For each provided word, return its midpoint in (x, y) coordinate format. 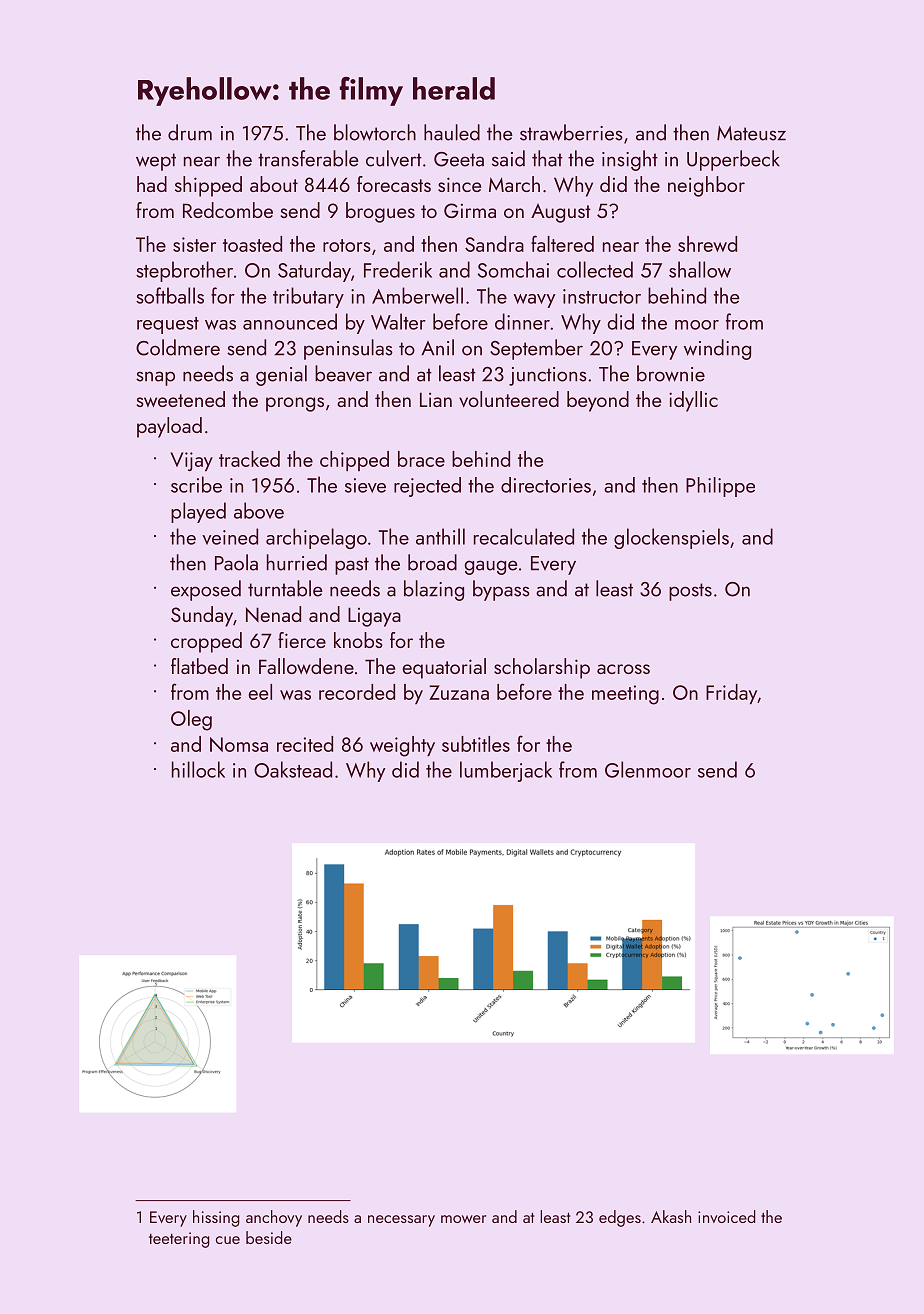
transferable (308, 158)
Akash (671, 1216)
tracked (249, 459)
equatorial (444, 668)
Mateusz (751, 133)
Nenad (273, 614)
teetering (179, 1240)
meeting (625, 695)
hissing (216, 1218)
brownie (671, 373)
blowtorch (375, 132)
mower (463, 1219)
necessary (401, 1221)
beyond (598, 401)
